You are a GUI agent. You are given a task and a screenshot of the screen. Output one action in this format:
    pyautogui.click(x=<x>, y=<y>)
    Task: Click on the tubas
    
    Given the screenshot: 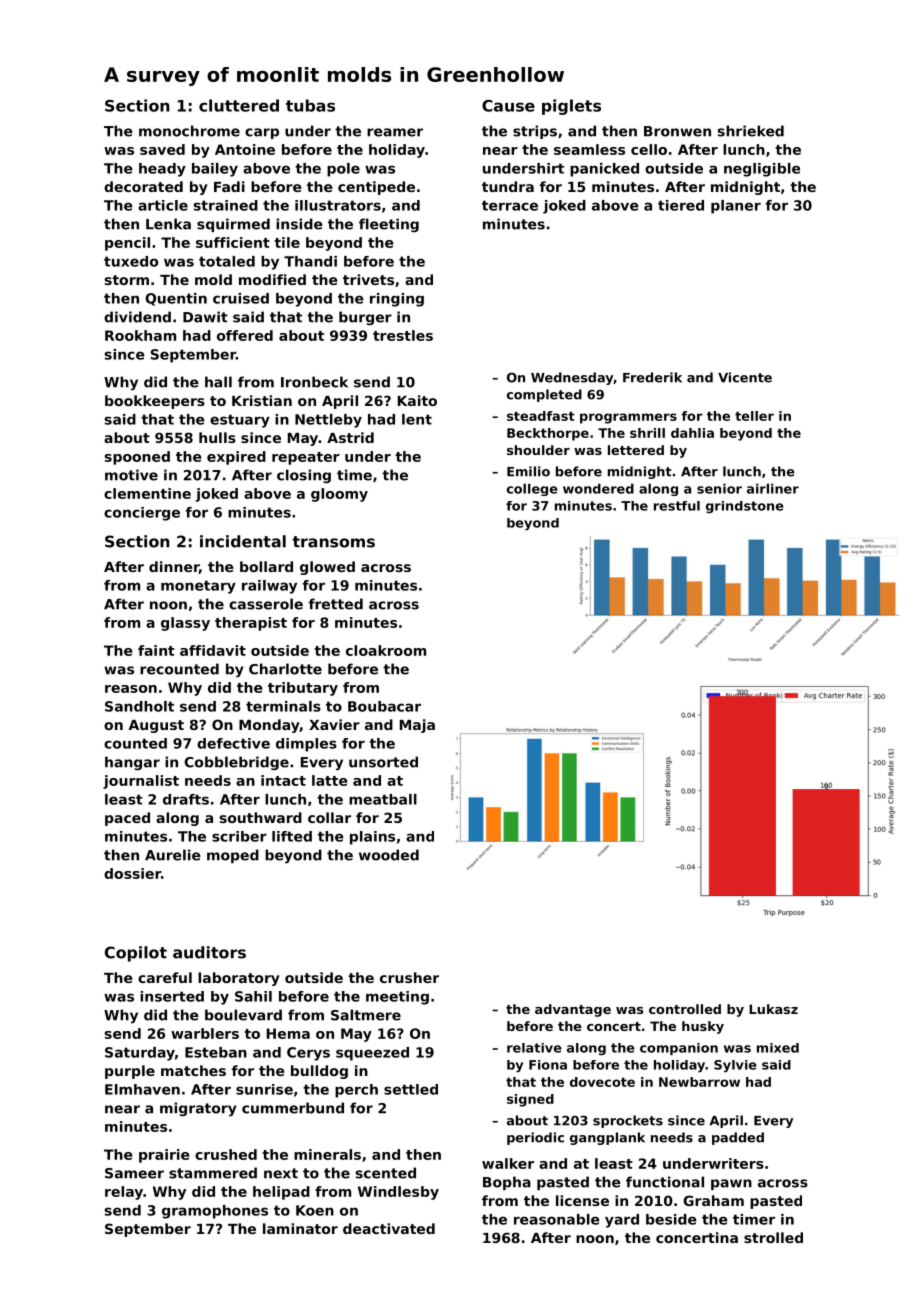 What is the action you would take?
    pyautogui.click(x=310, y=105)
